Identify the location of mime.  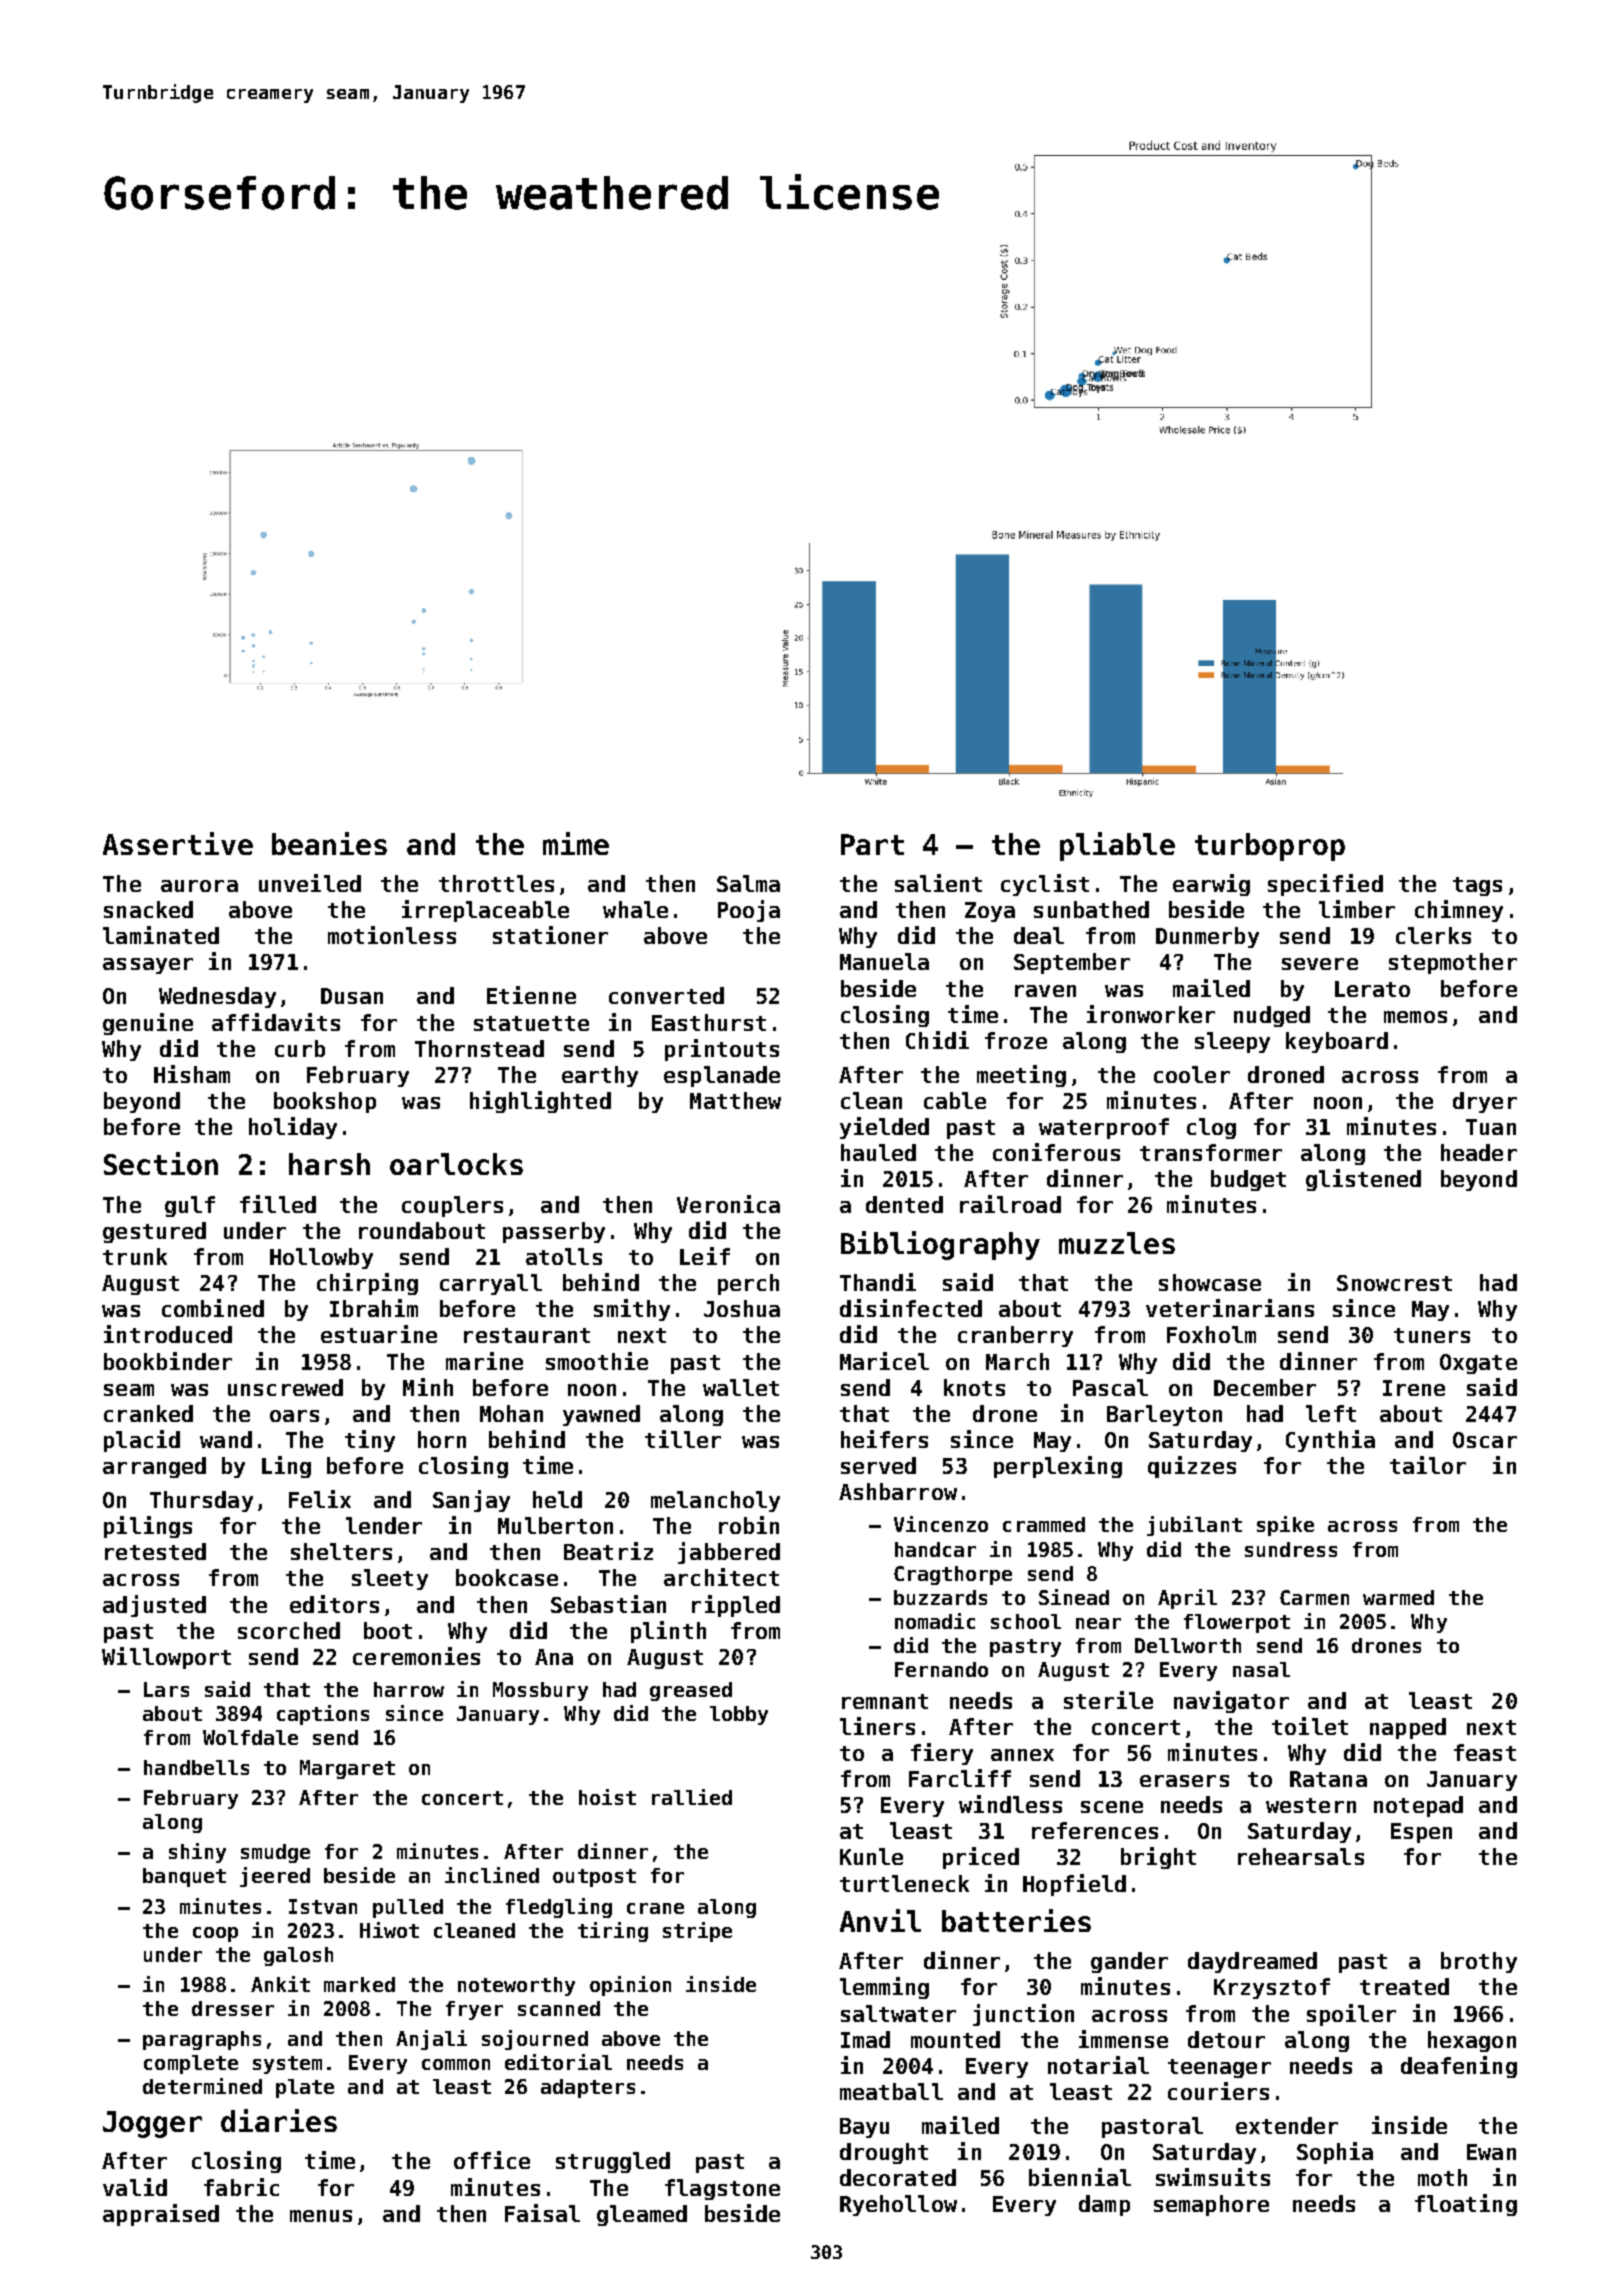
(576, 843).
